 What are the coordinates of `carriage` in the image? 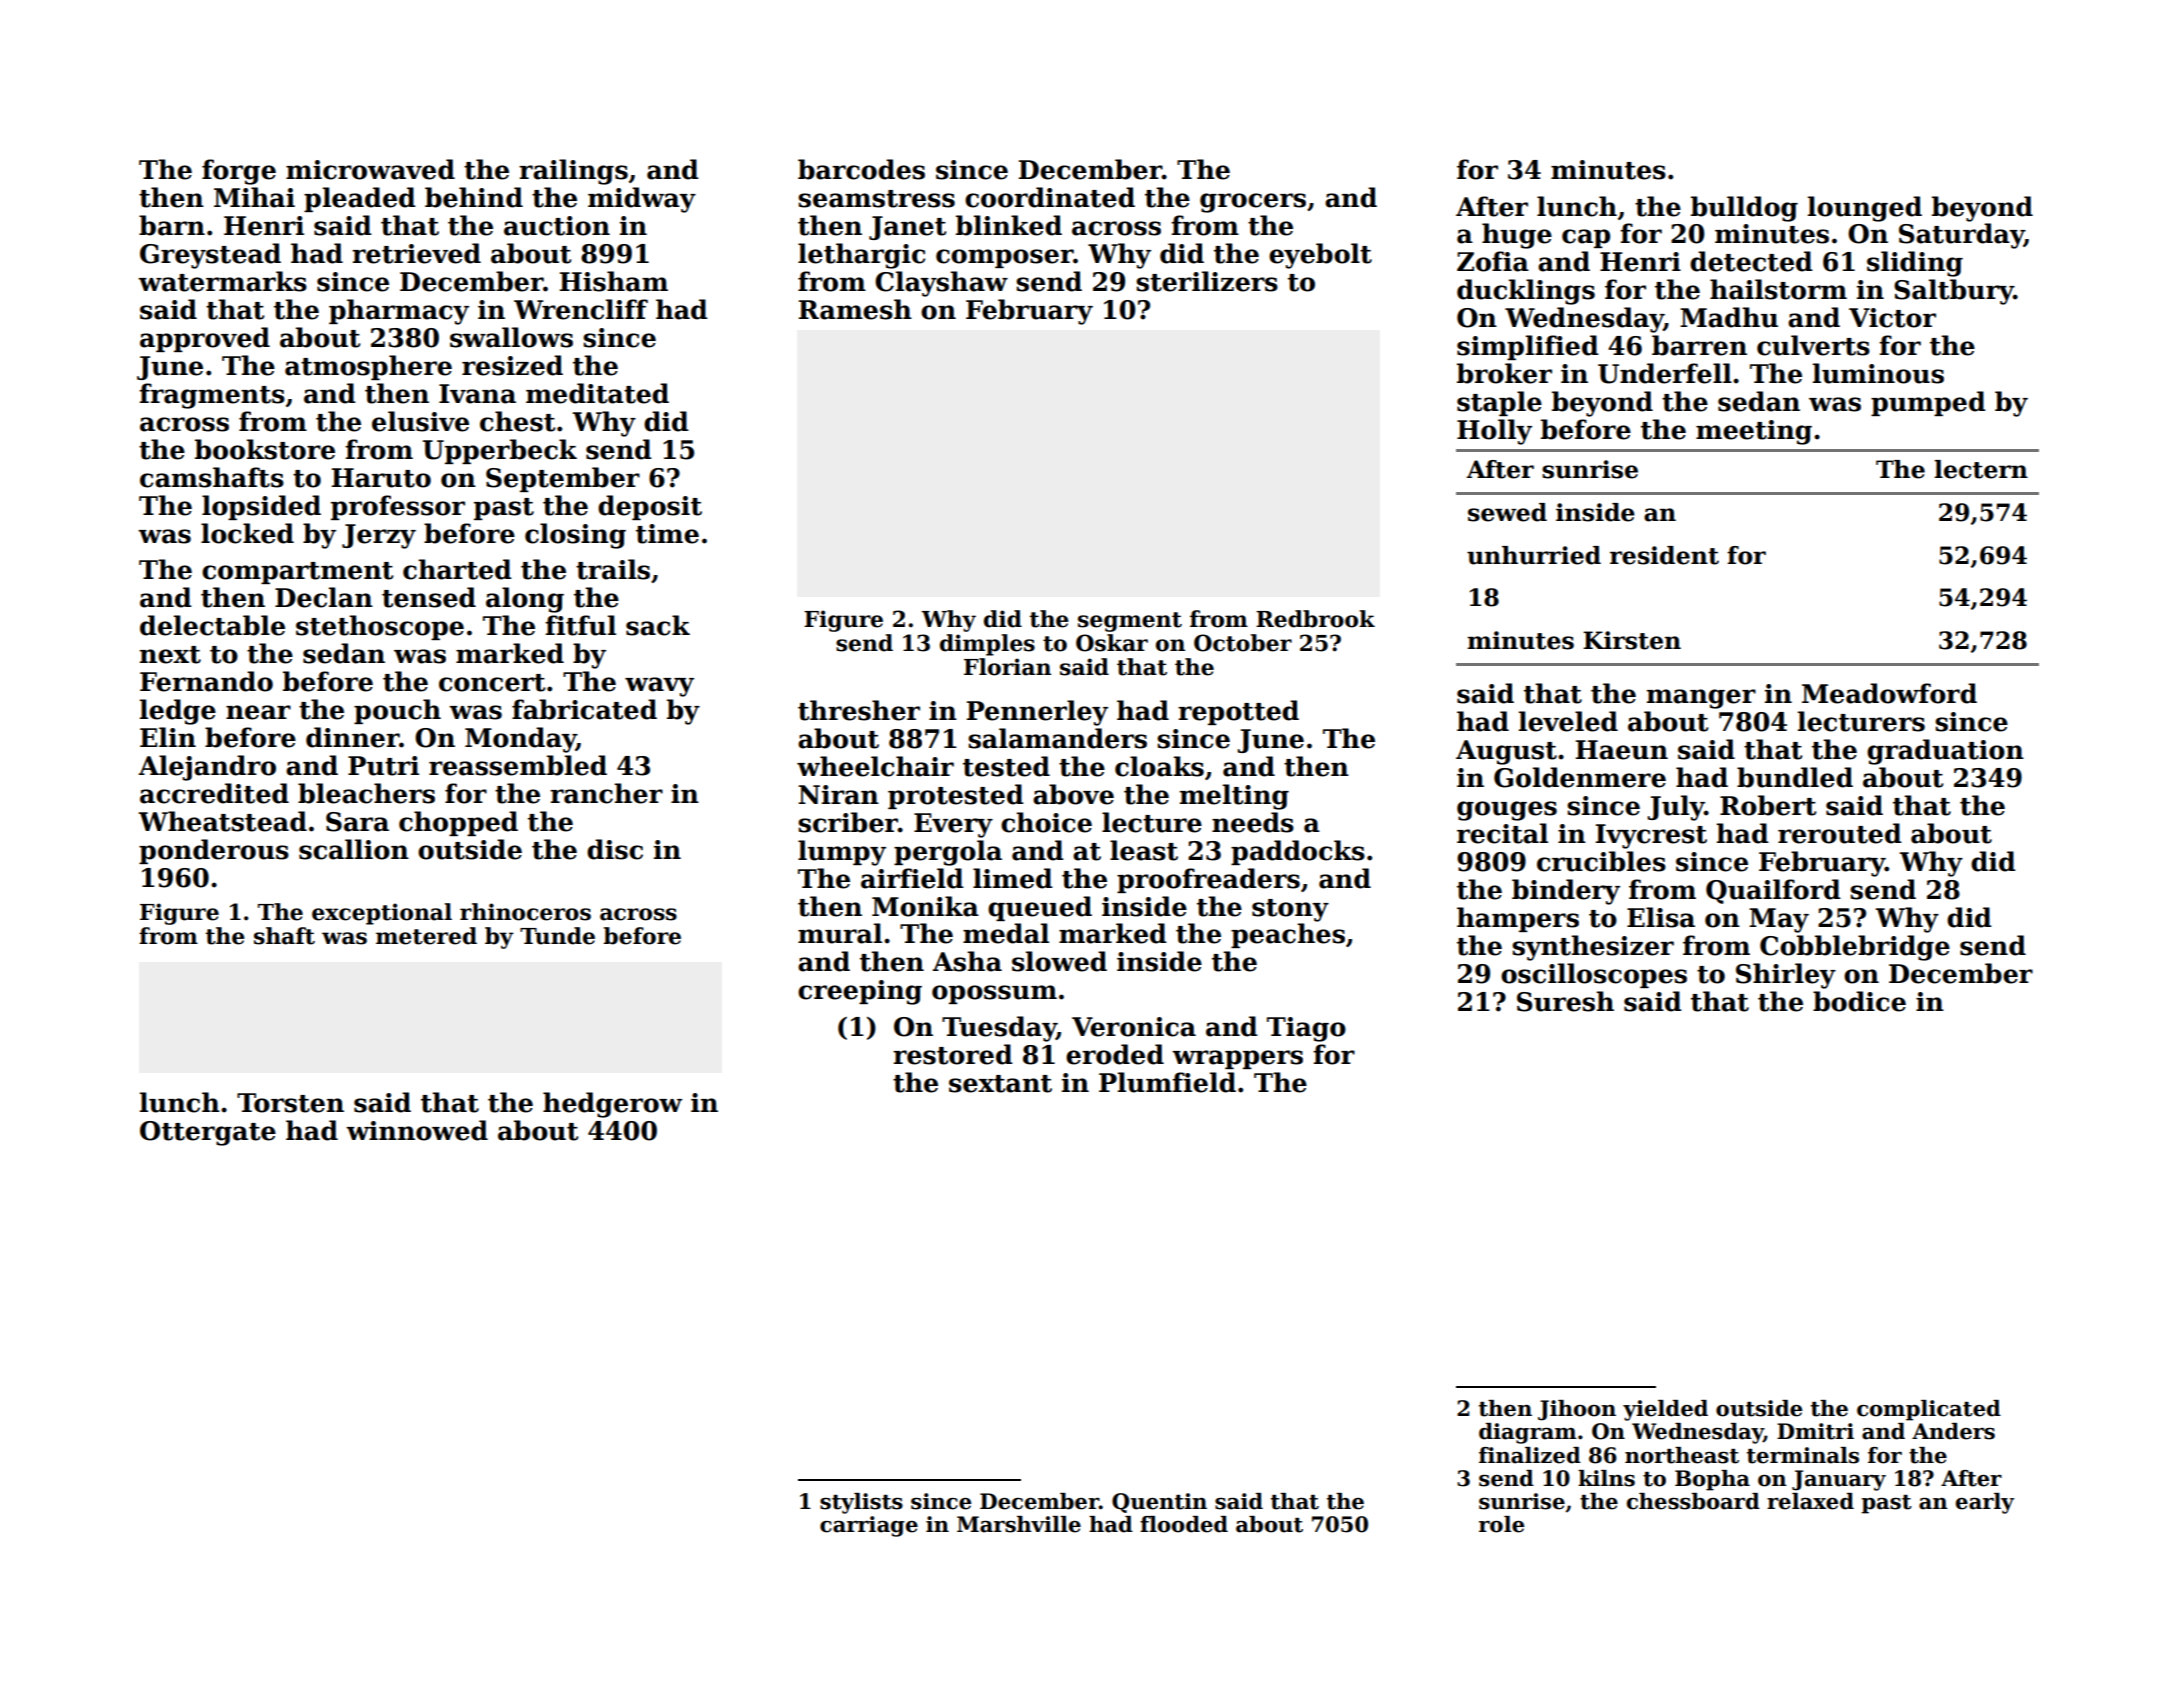 It's located at (869, 1526).
